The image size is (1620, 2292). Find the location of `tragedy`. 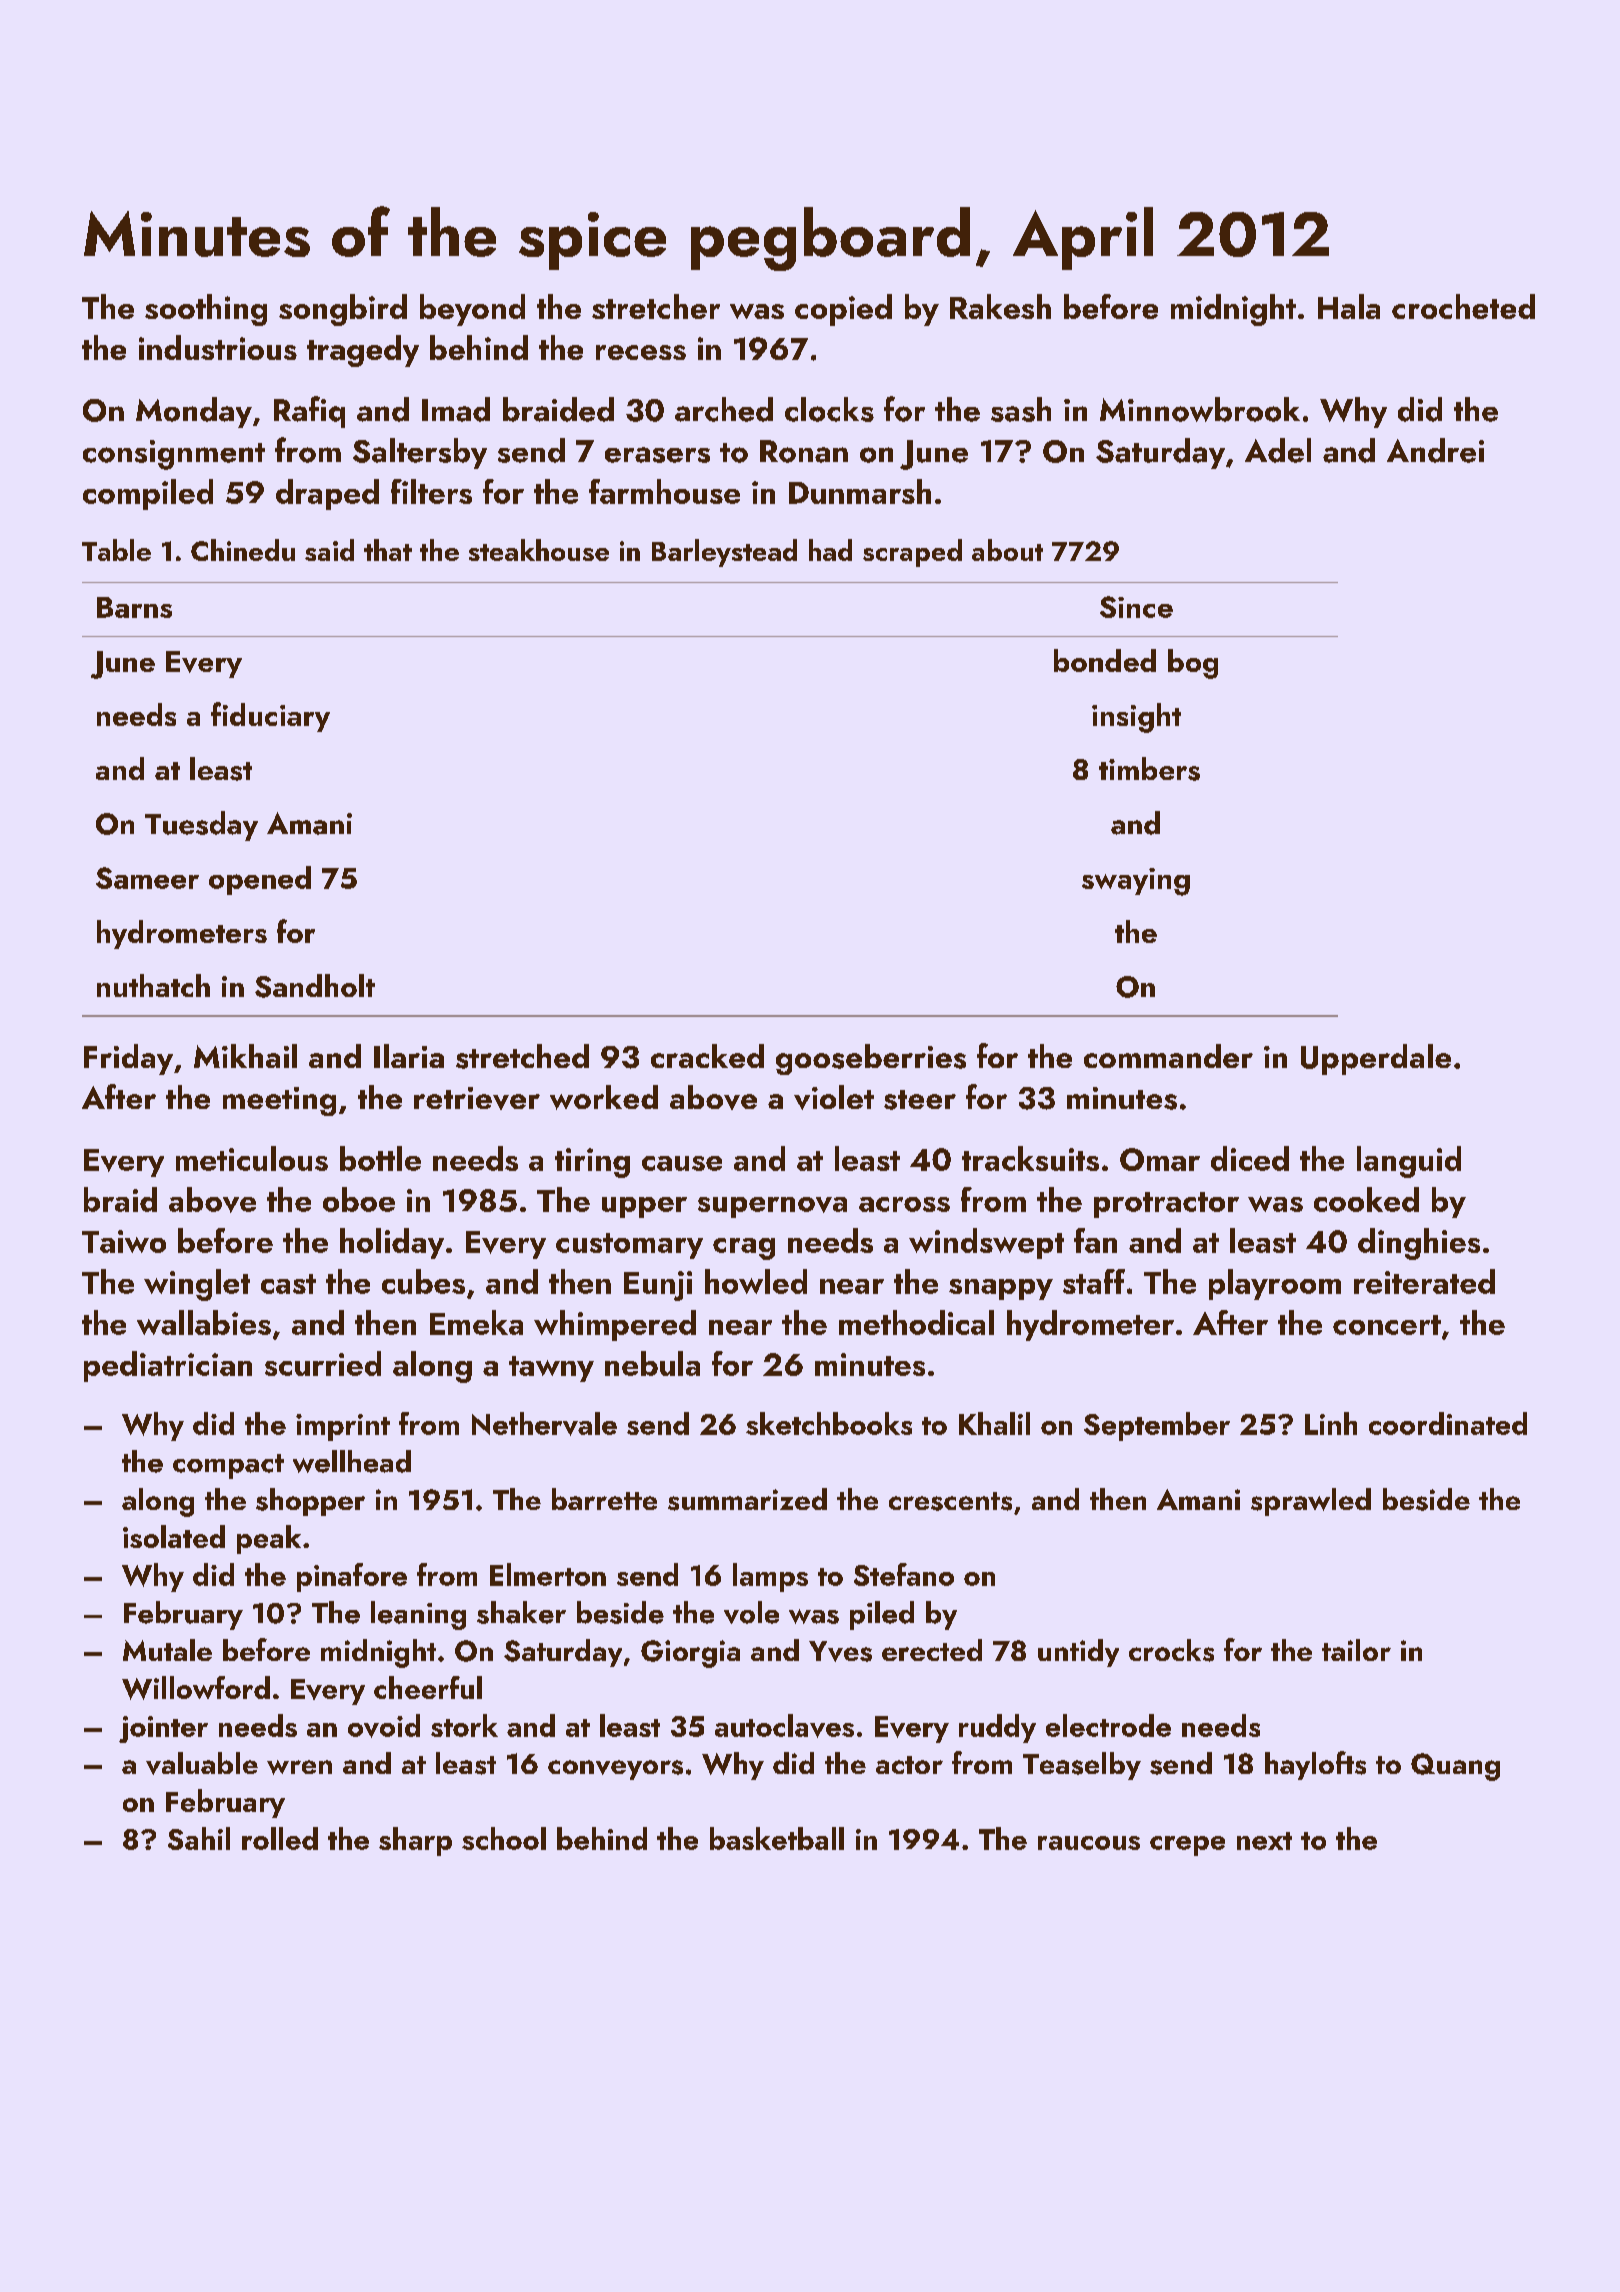

tragedy is located at coordinates (363, 351).
